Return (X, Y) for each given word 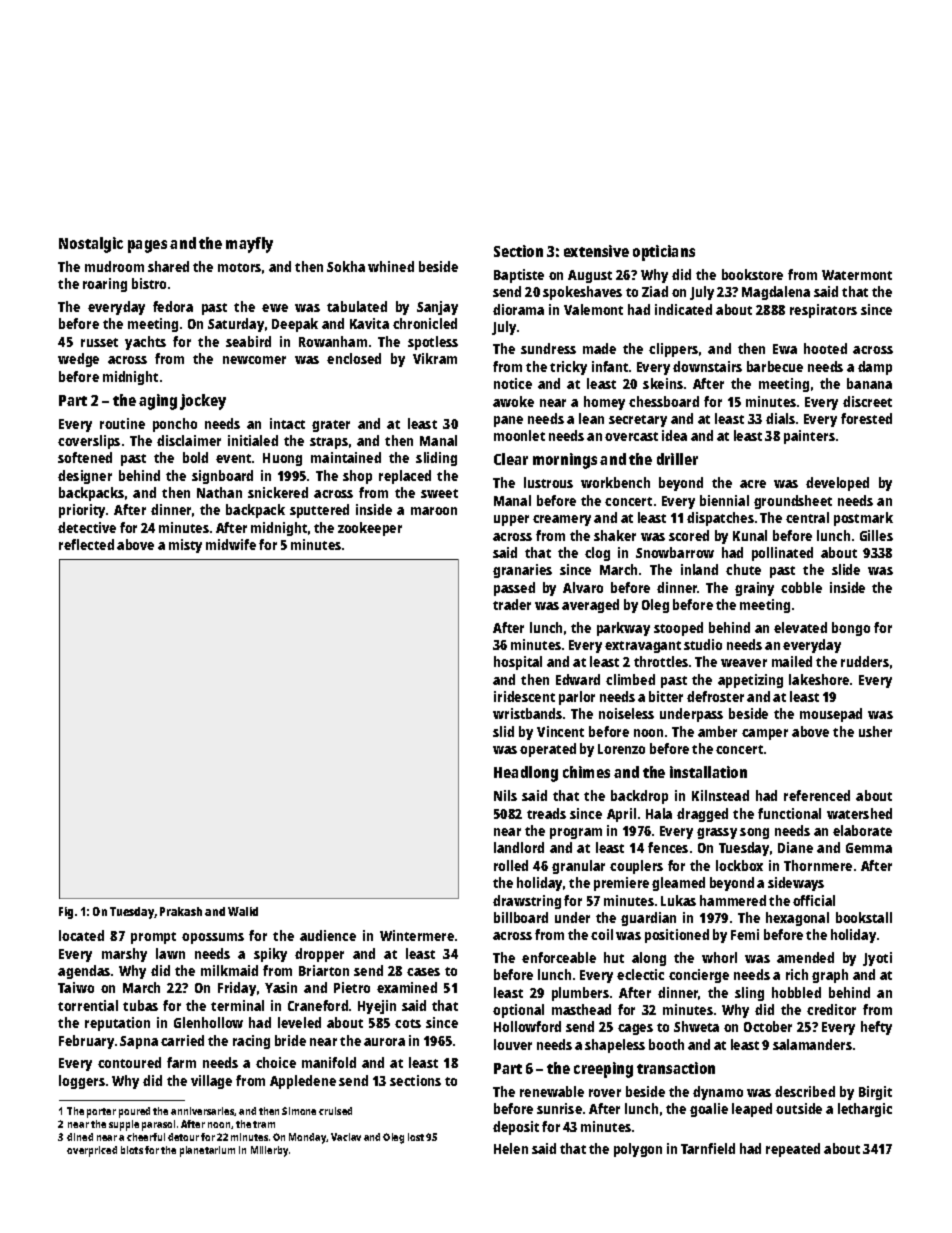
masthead (581, 1009)
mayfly (249, 245)
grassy (717, 833)
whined (391, 266)
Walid (243, 911)
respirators (823, 311)
